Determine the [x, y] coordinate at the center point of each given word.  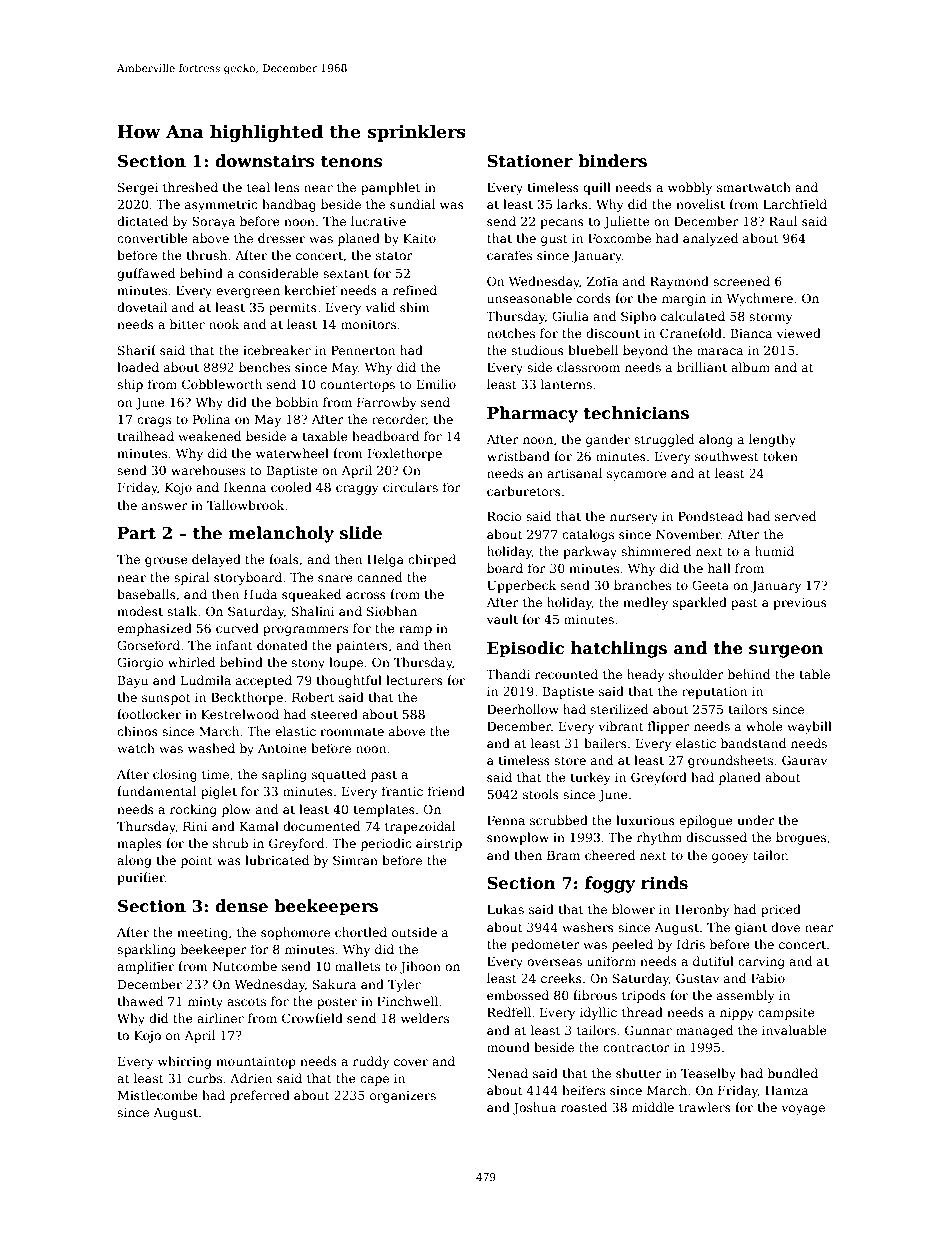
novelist [700, 204]
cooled [291, 487]
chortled [361, 932]
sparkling [146, 950]
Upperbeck [521, 586]
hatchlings [619, 649]
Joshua [534, 1108]
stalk [182, 611]
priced [781, 910]
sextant [346, 273]
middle [653, 1107]
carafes [509, 255]
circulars [410, 487]
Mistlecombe [158, 1095]
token [780, 456]
